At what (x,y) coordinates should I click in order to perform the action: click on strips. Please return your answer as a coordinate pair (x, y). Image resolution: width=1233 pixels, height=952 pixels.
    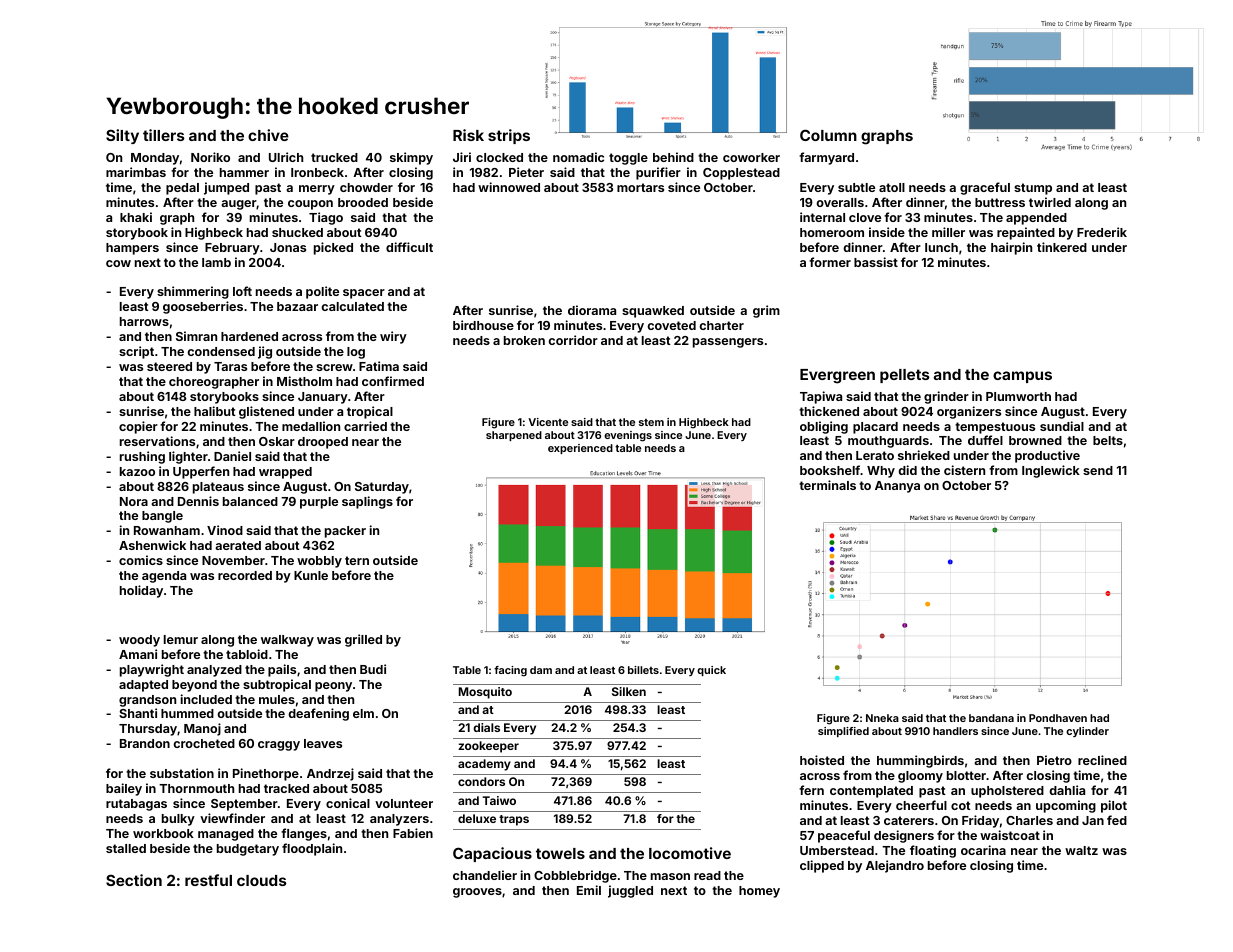
    Looking at the image, I should click on (509, 136).
